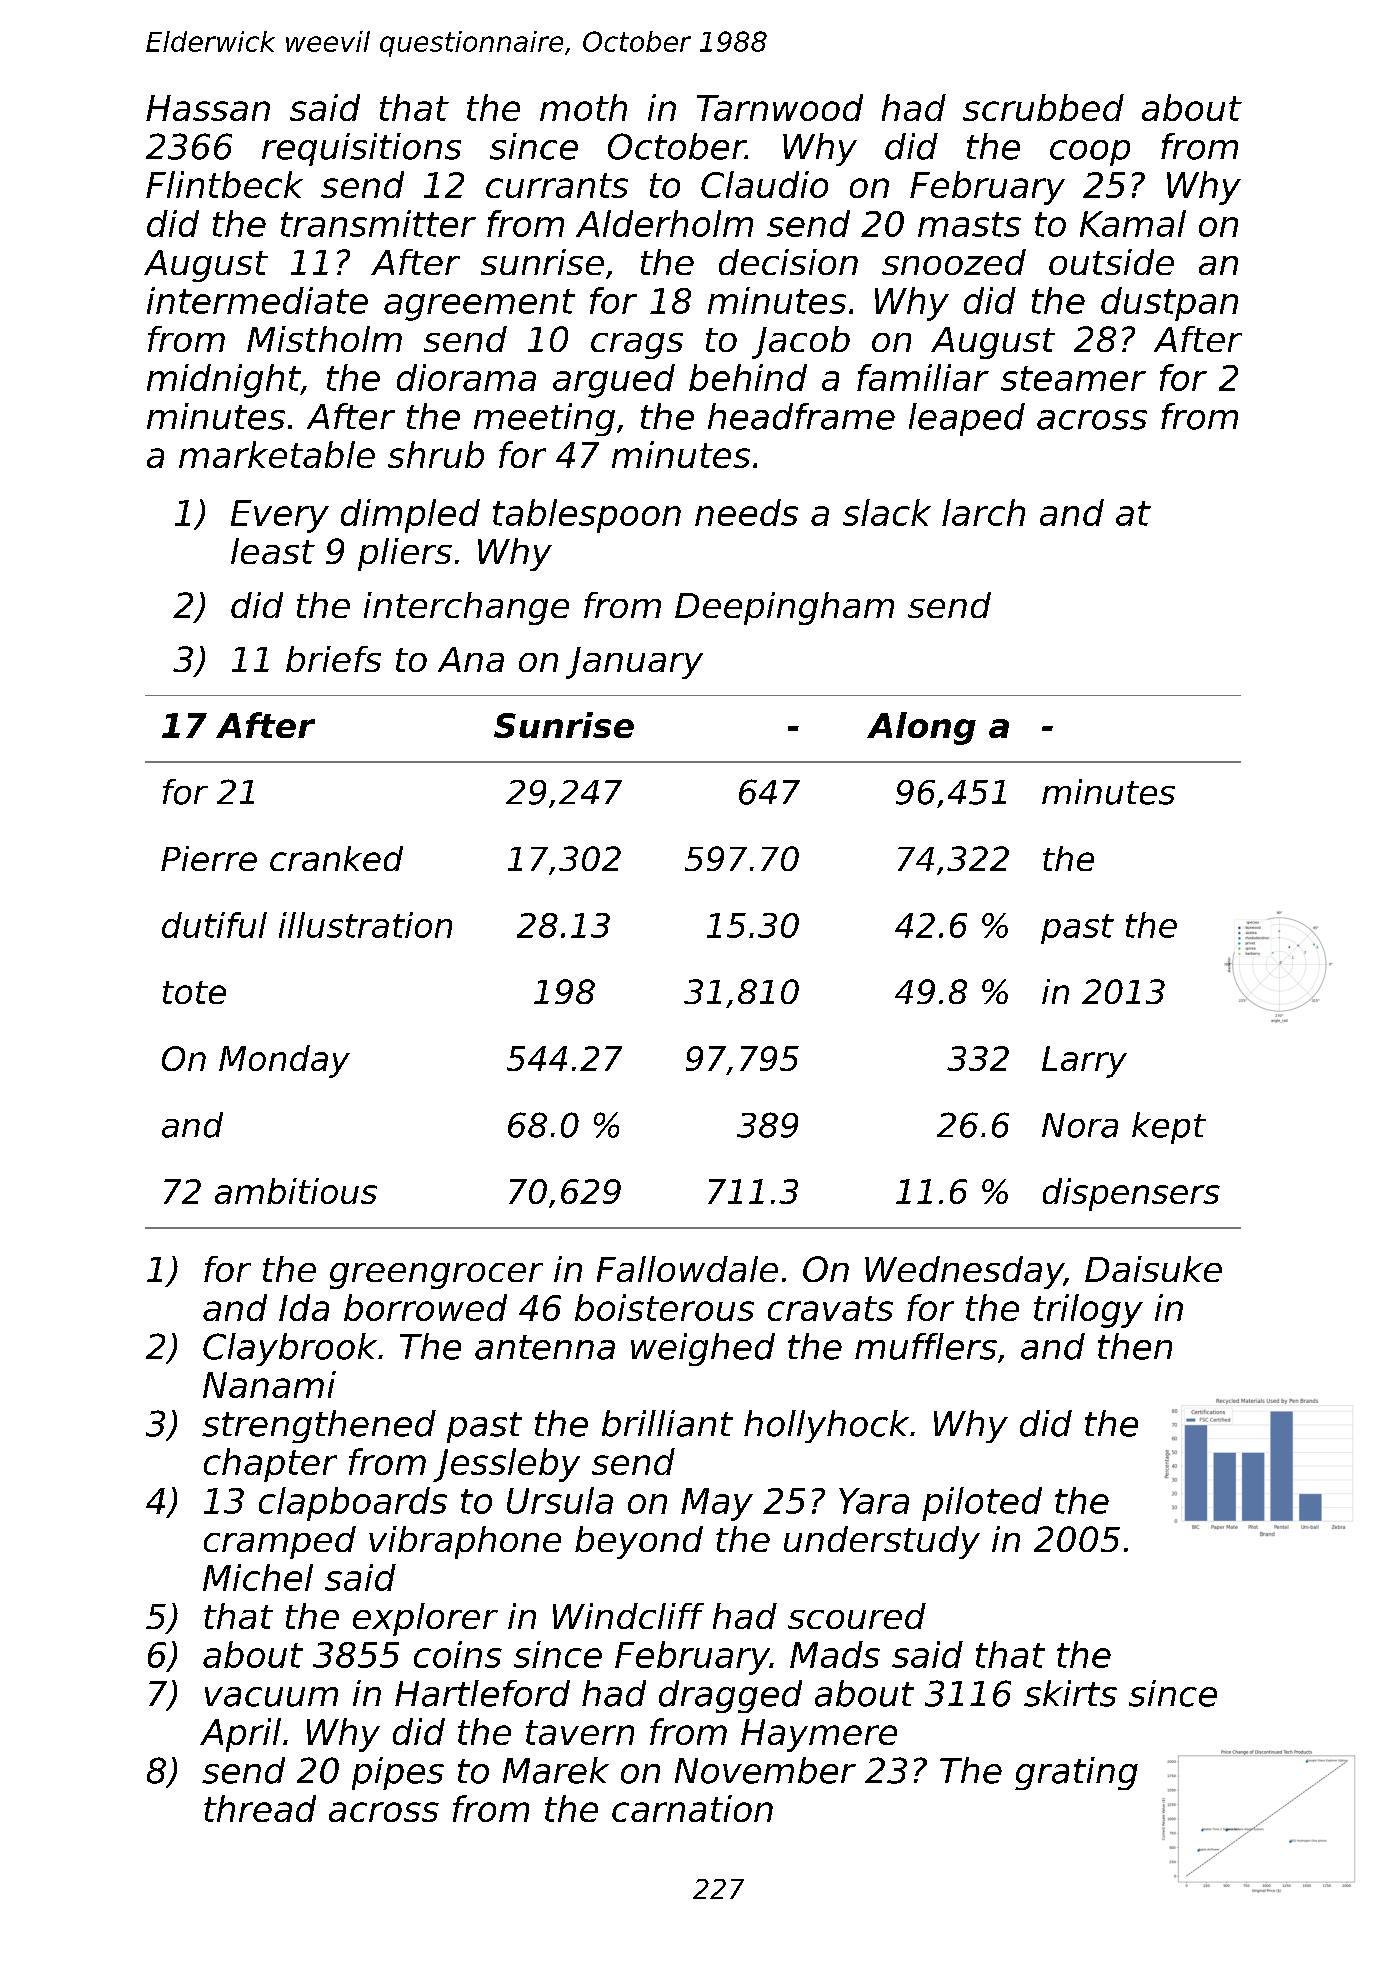  What do you see at coordinates (692, 1808) in the image?
I see `carnation` at bounding box center [692, 1808].
